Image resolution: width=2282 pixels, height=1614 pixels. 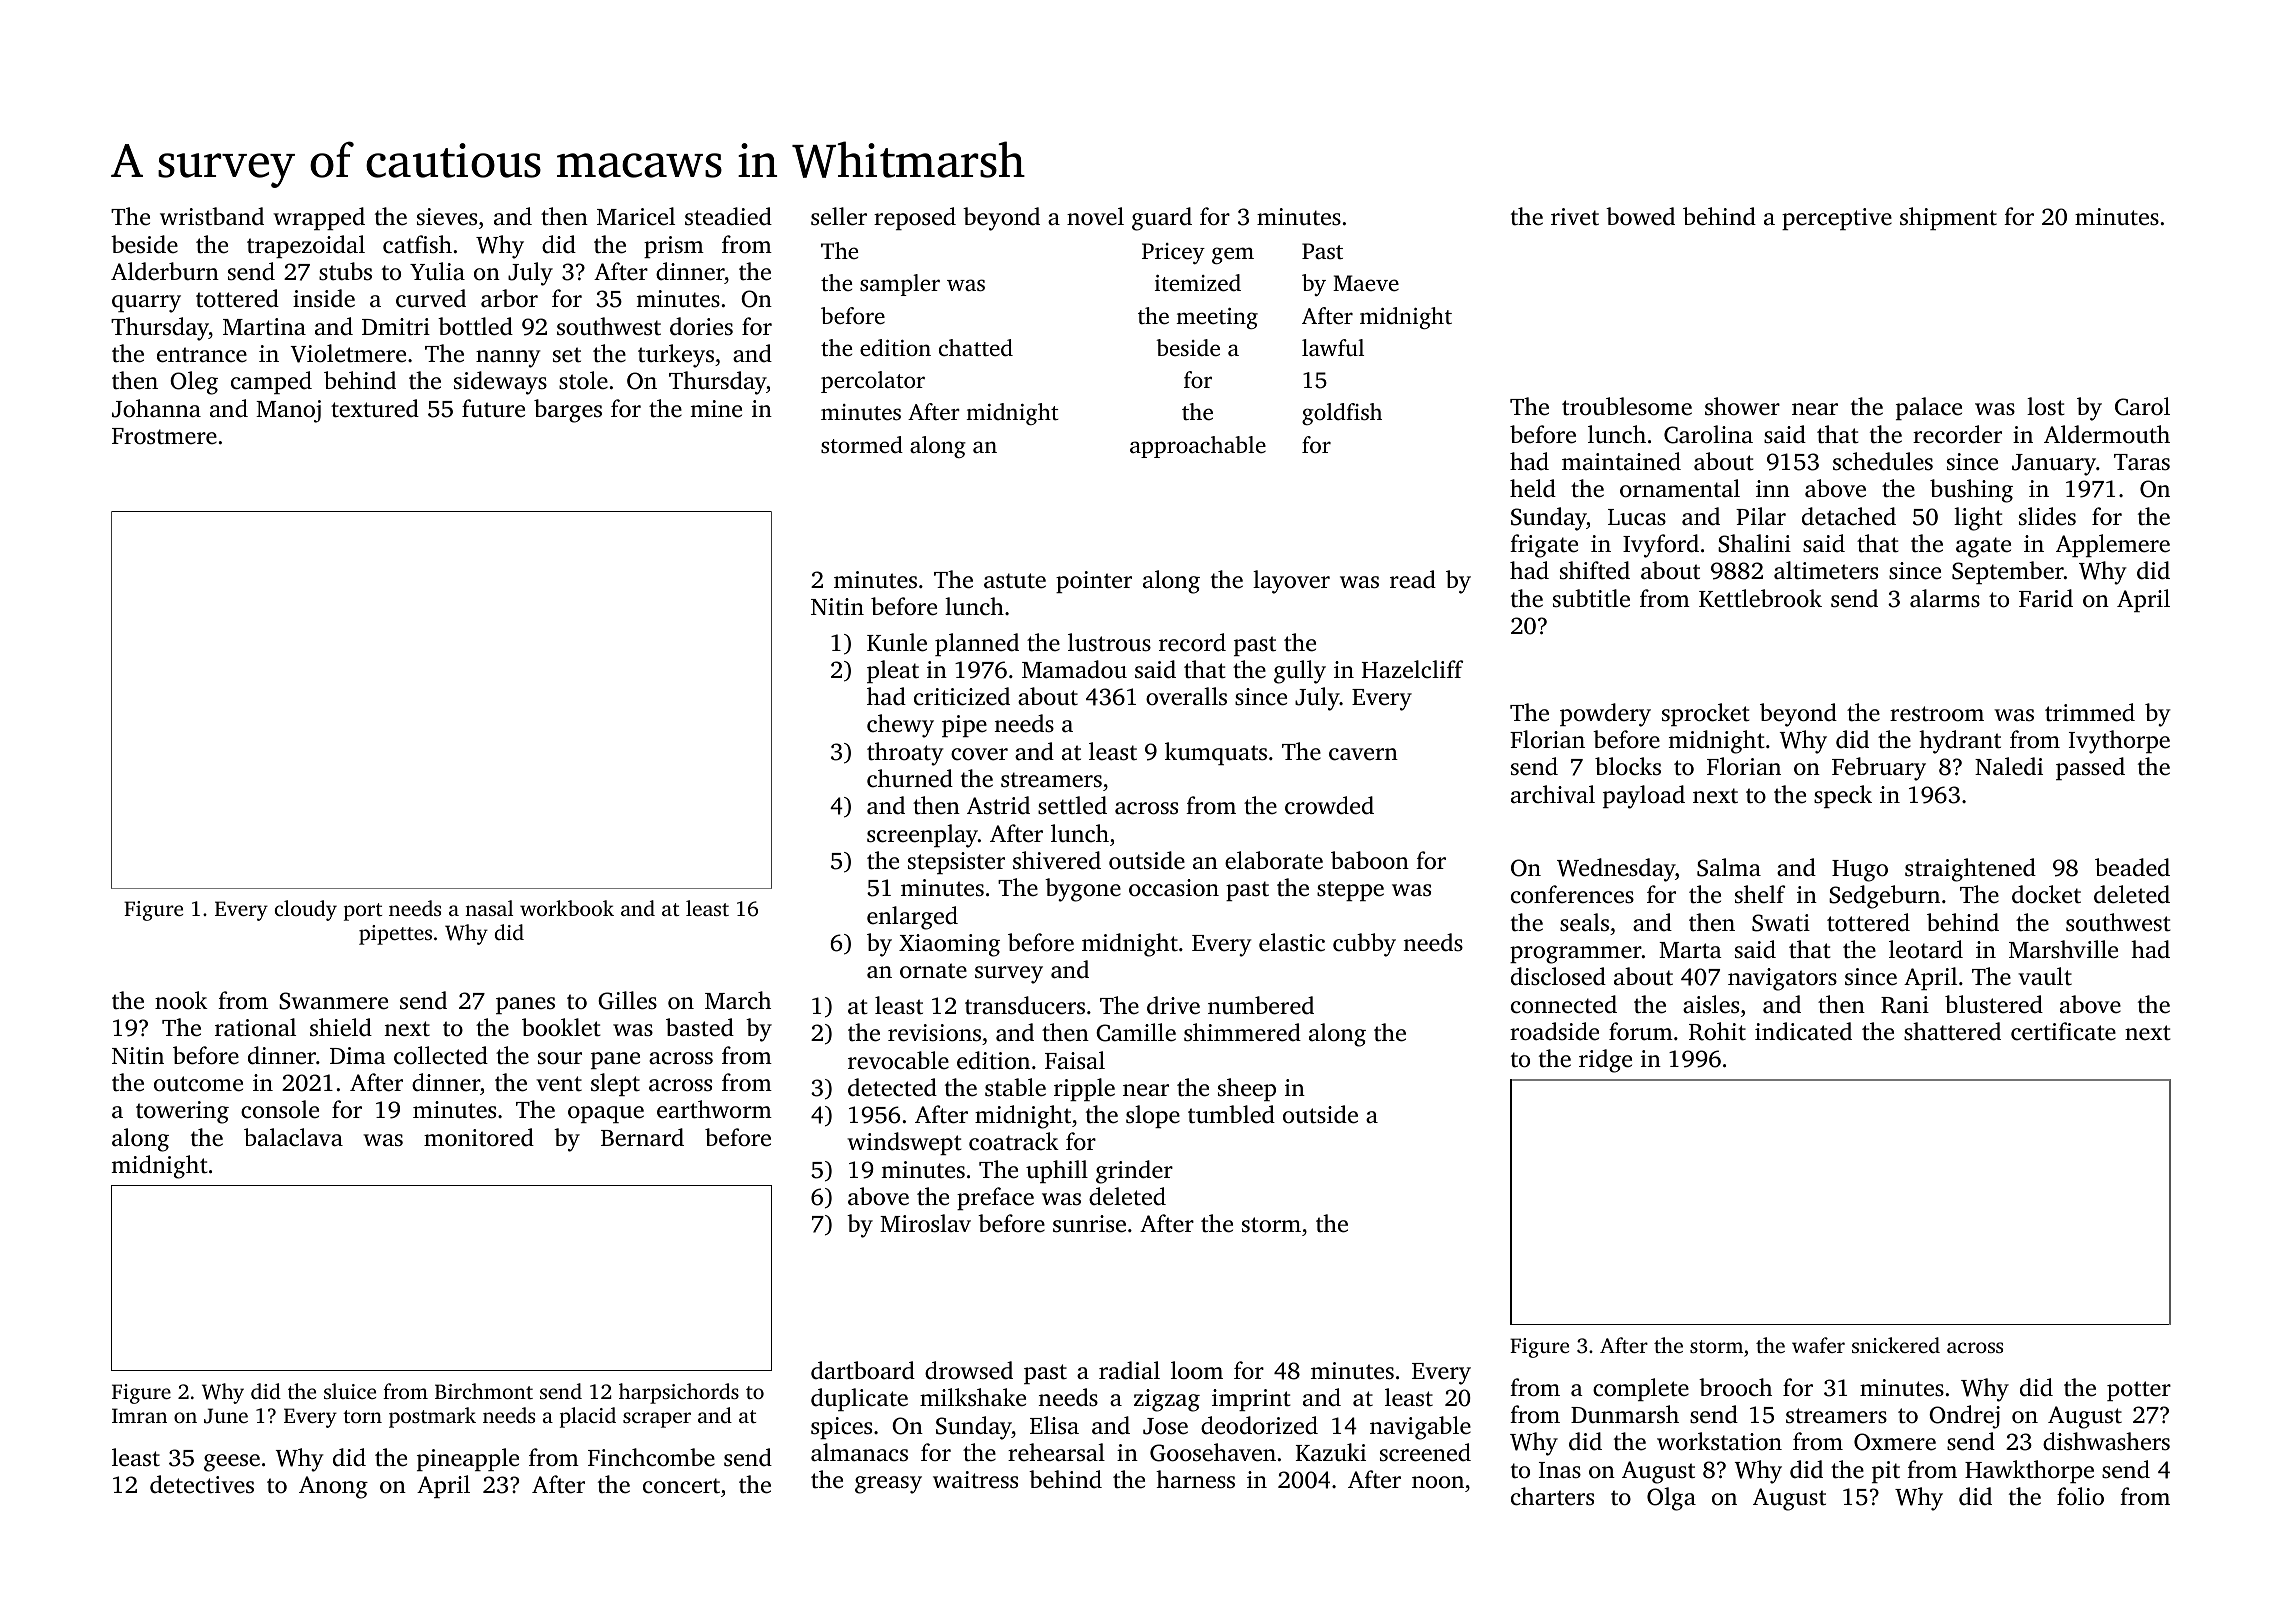 I want to click on monitored, so click(x=479, y=1137).
